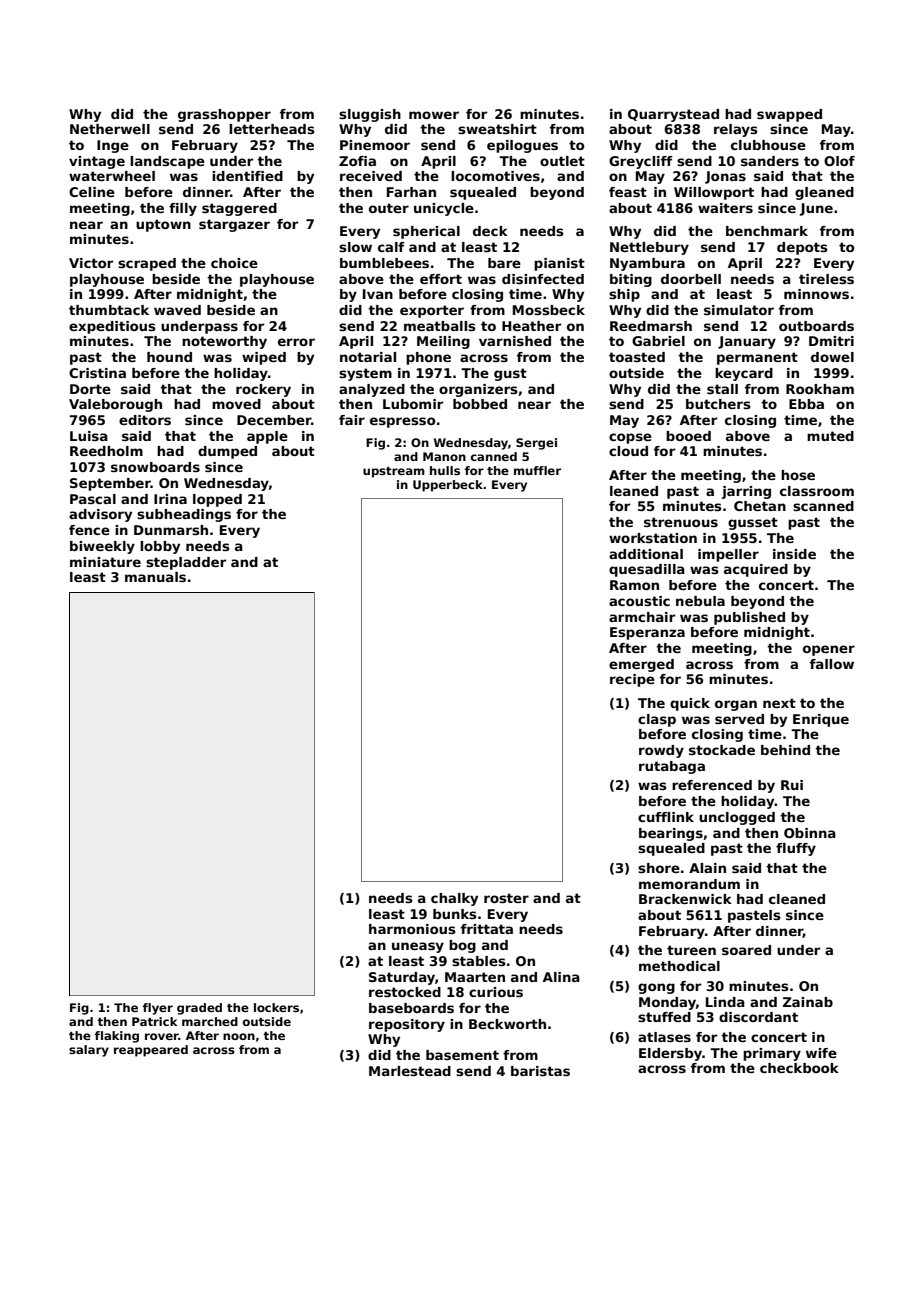  What do you see at coordinates (370, 115) in the screenshot?
I see `sluggish` at bounding box center [370, 115].
